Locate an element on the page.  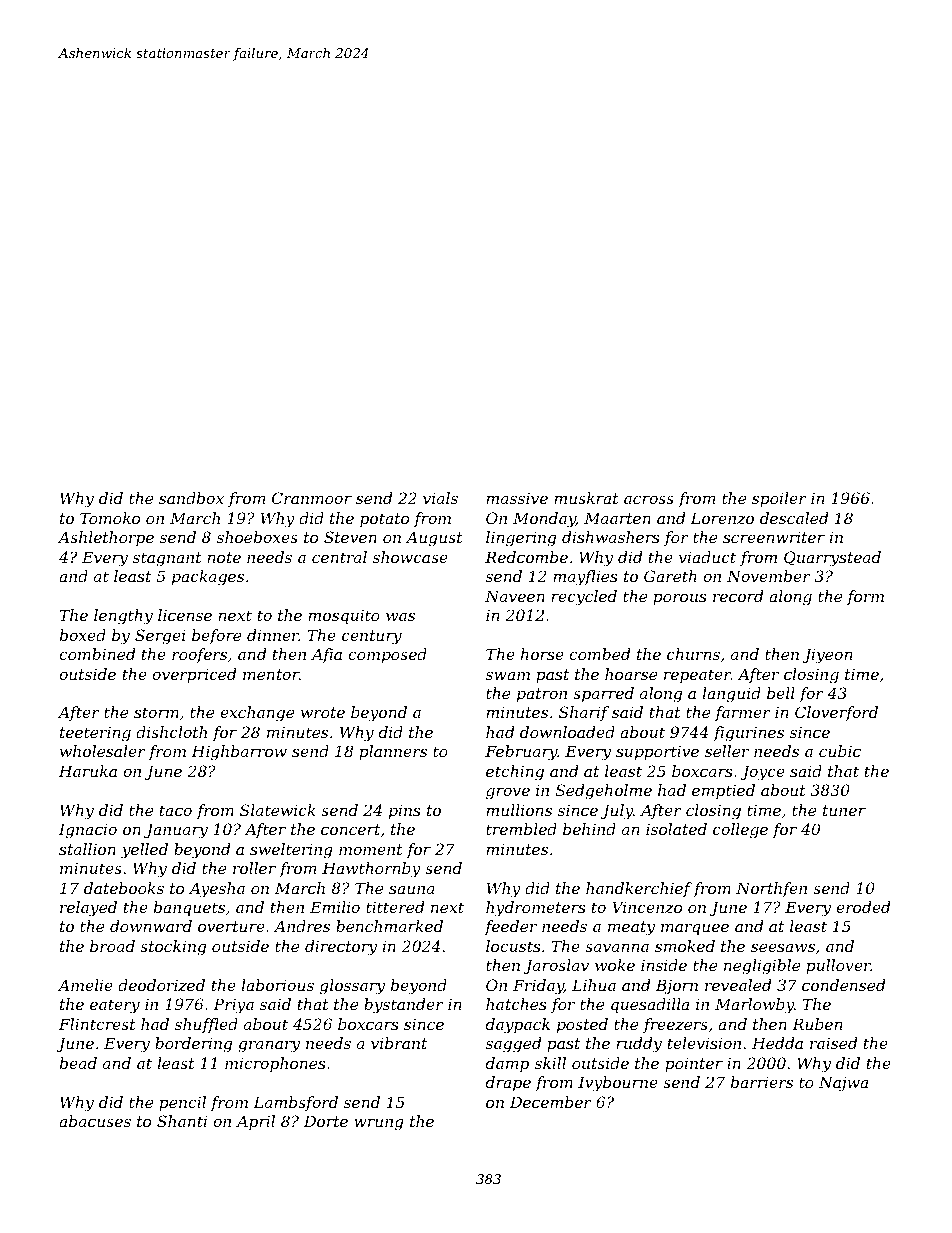
eroded is located at coordinates (863, 907).
